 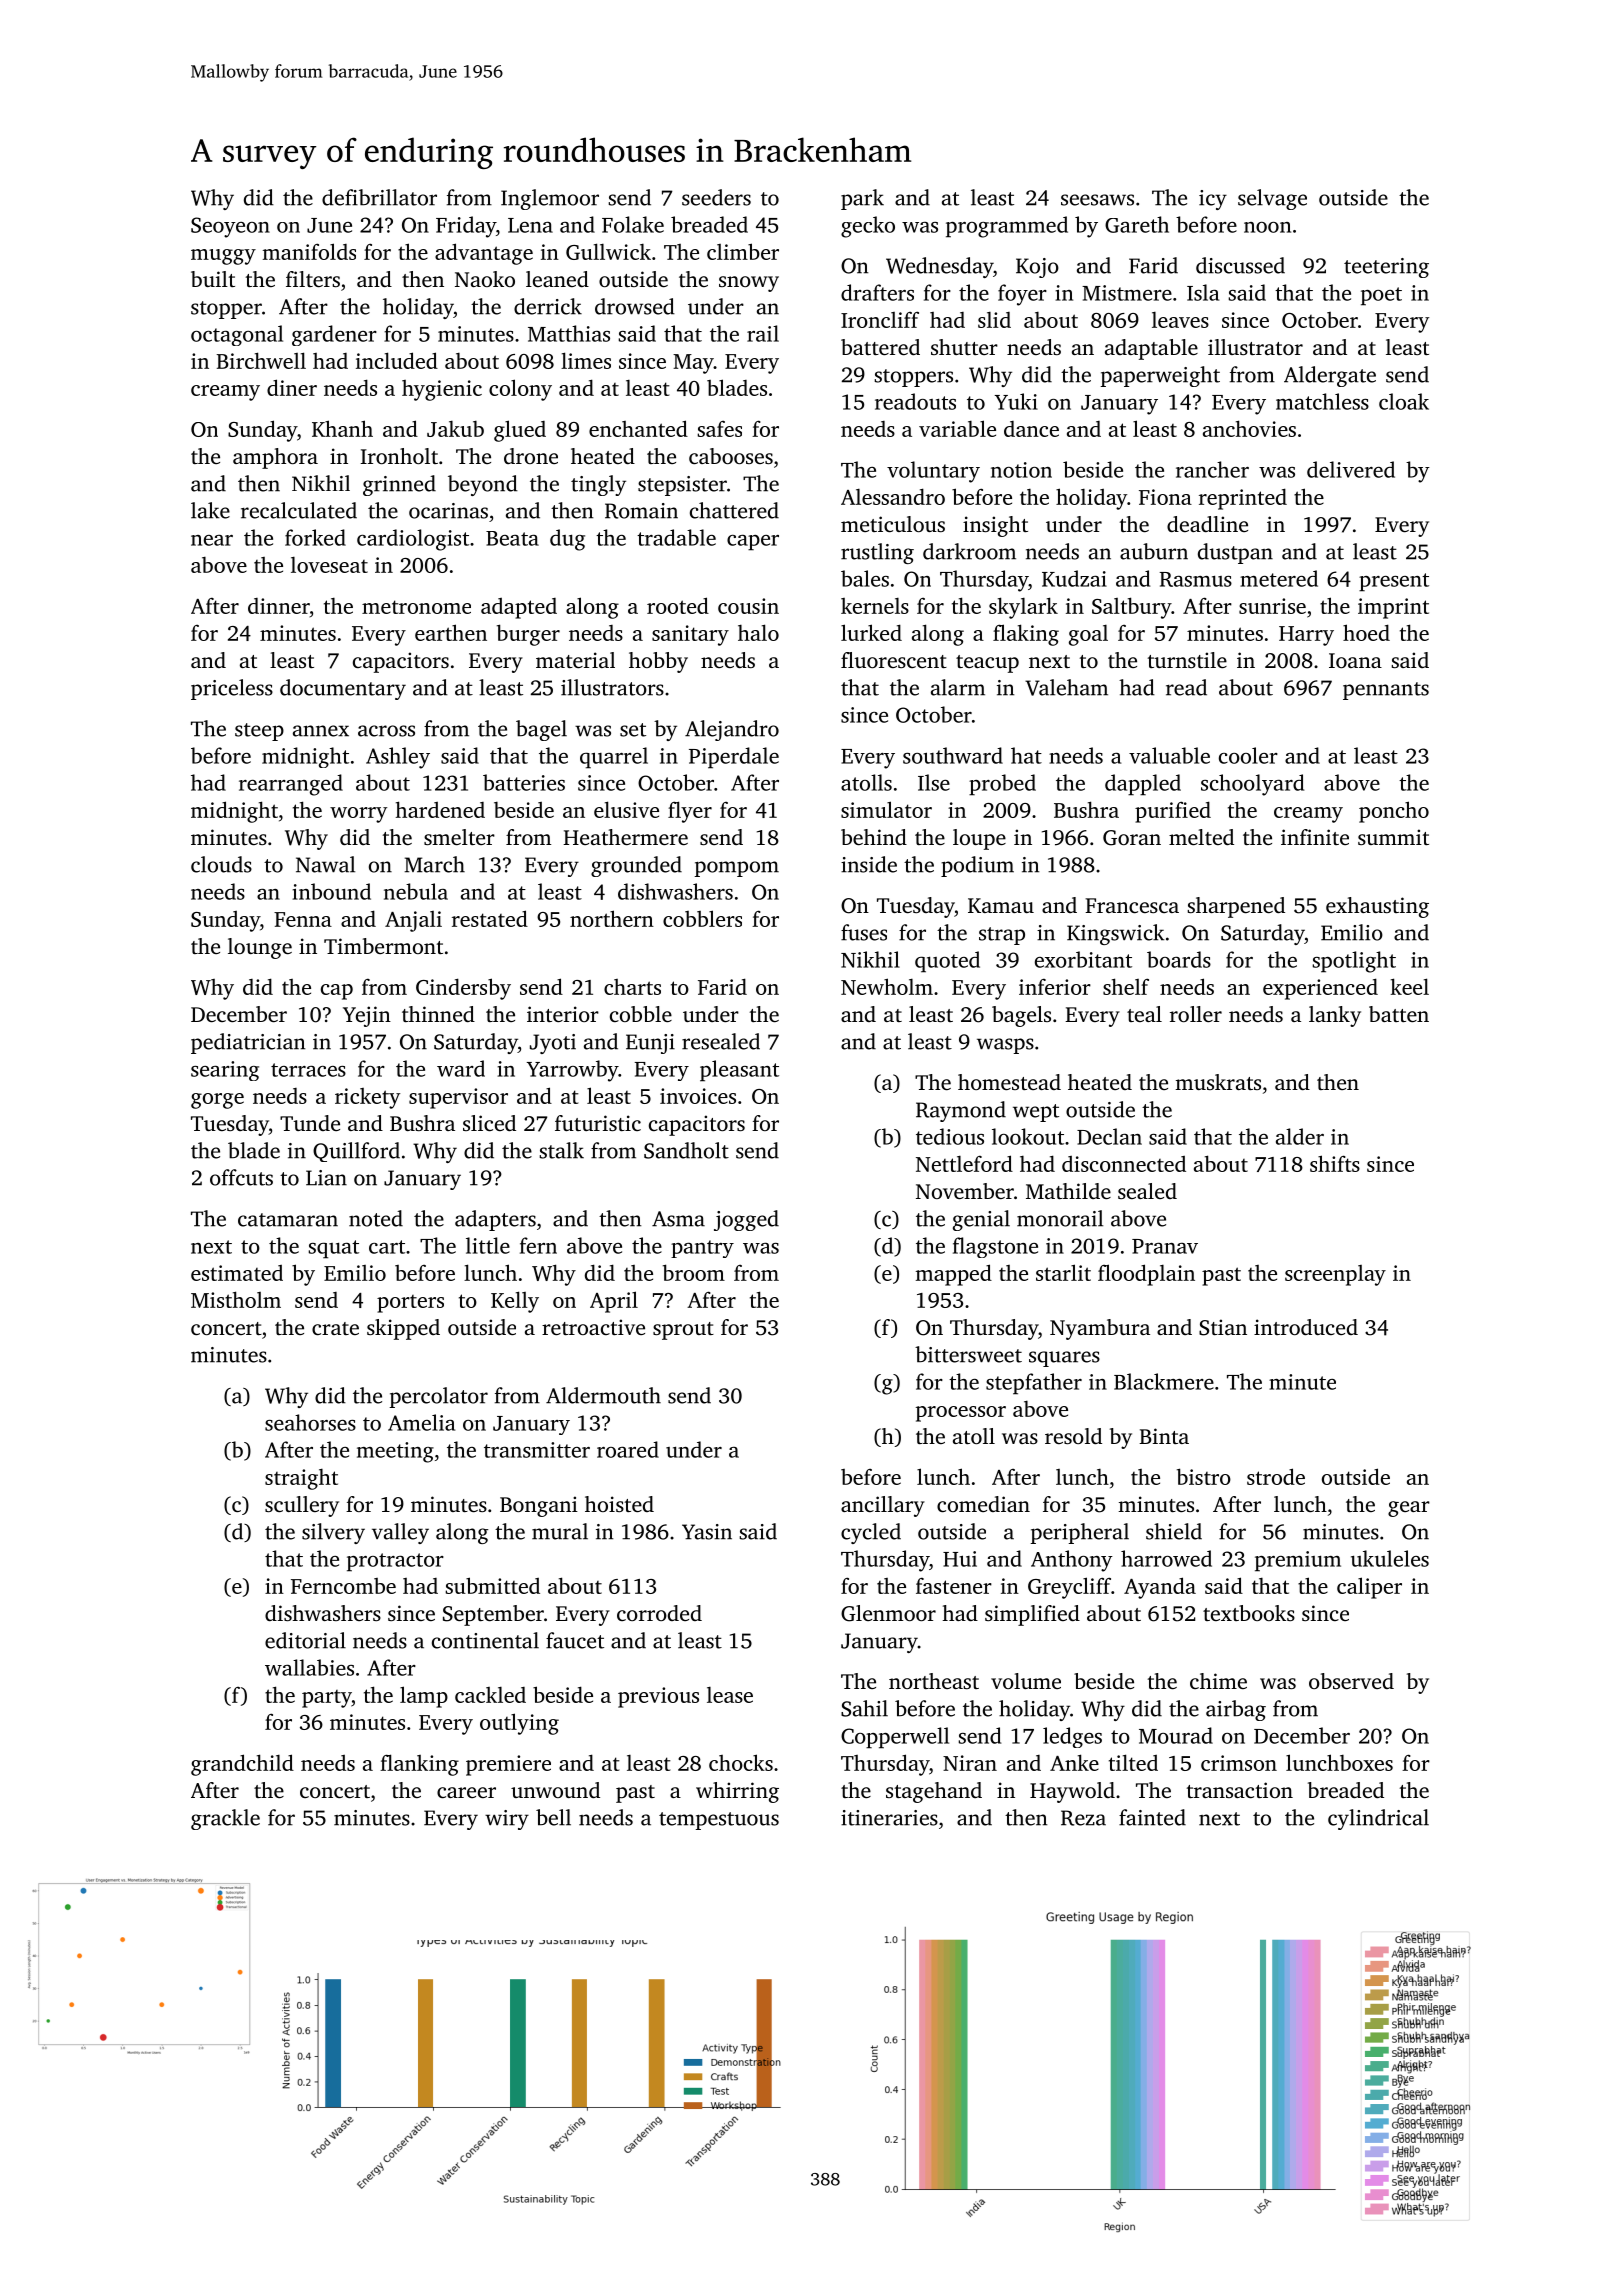 What do you see at coordinates (400, 1533) in the document?
I see `valley` at bounding box center [400, 1533].
